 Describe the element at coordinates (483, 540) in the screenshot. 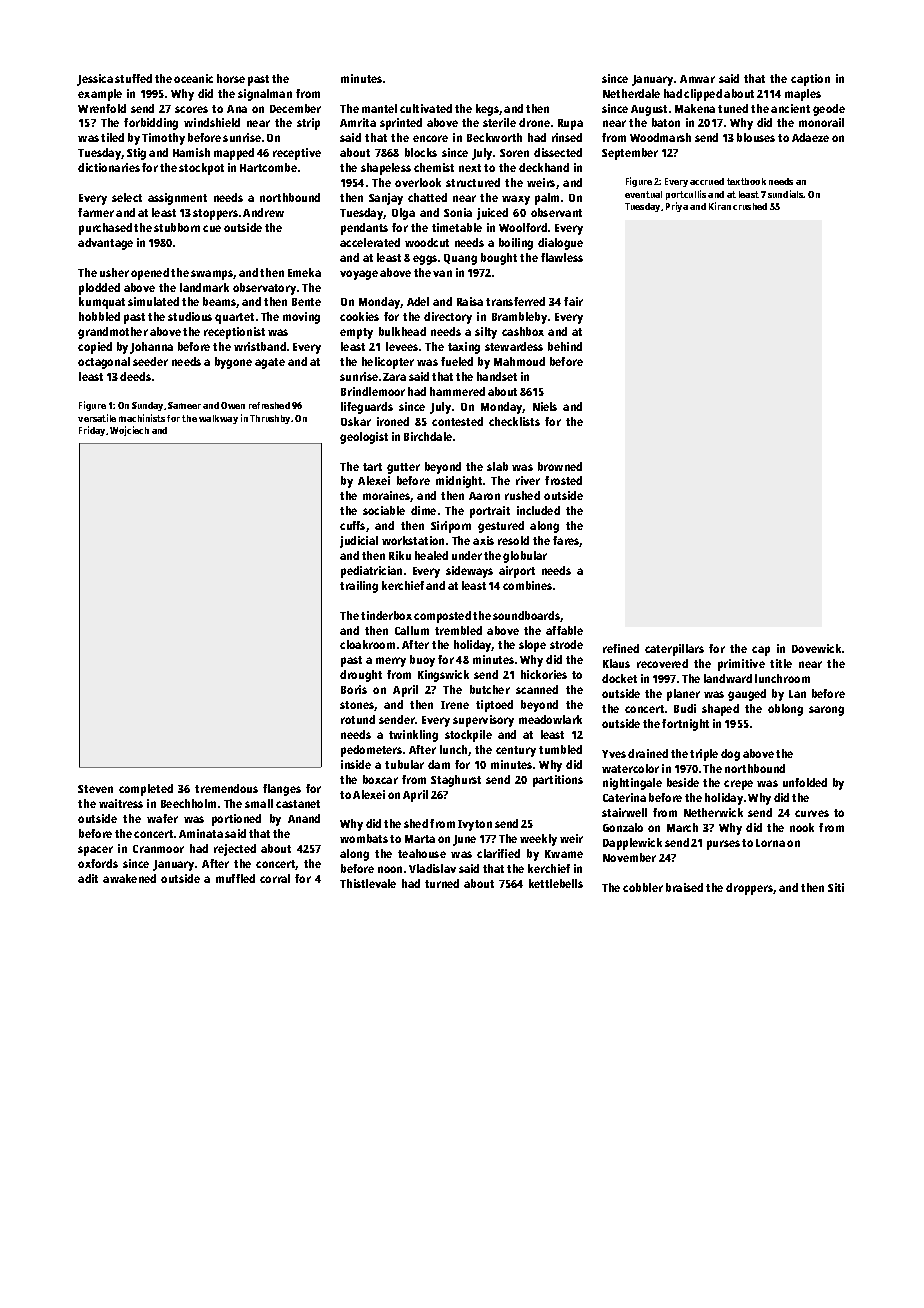

I see `axis` at that location.
